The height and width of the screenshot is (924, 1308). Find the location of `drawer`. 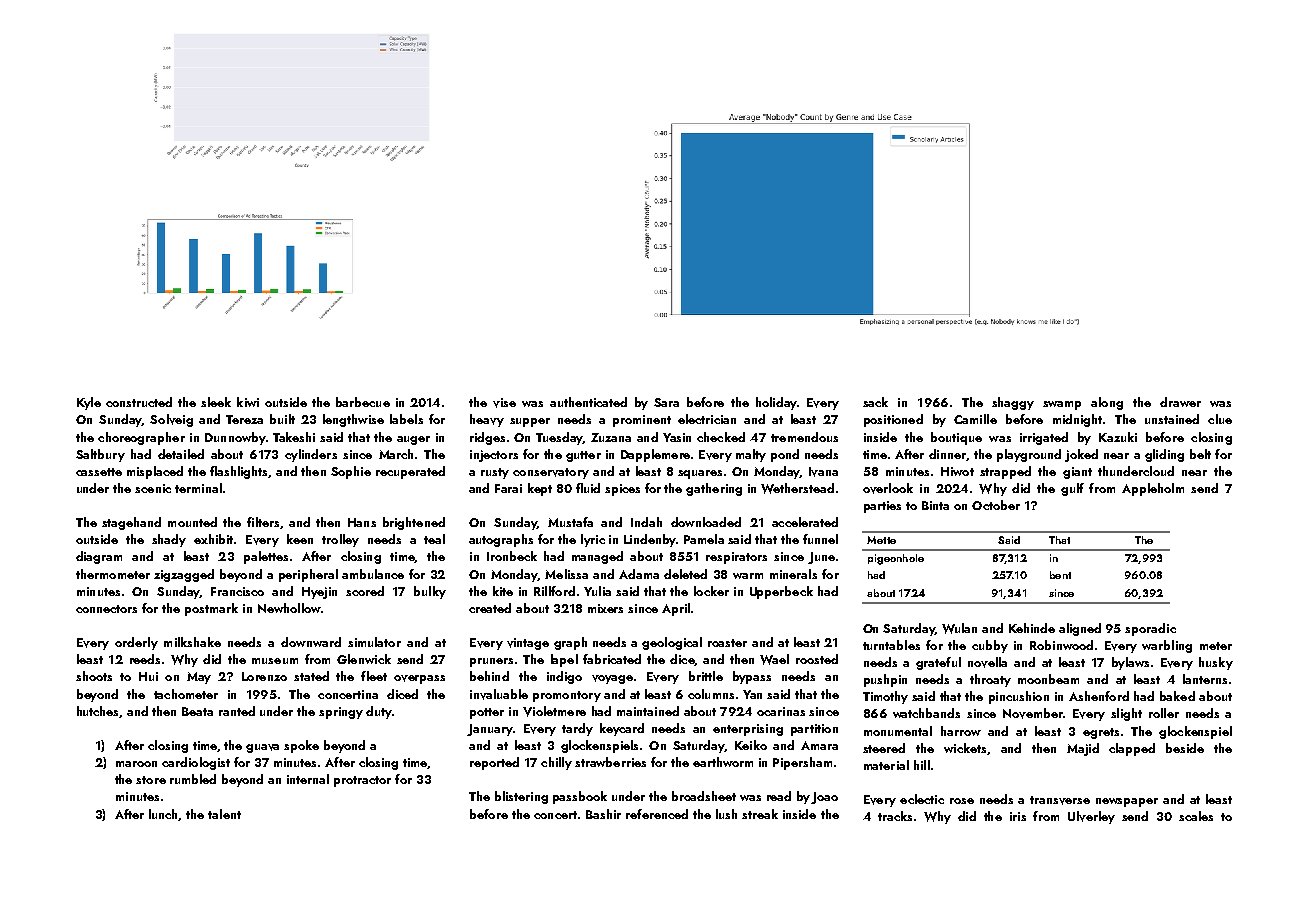

drawer is located at coordinates (1180, 402).
